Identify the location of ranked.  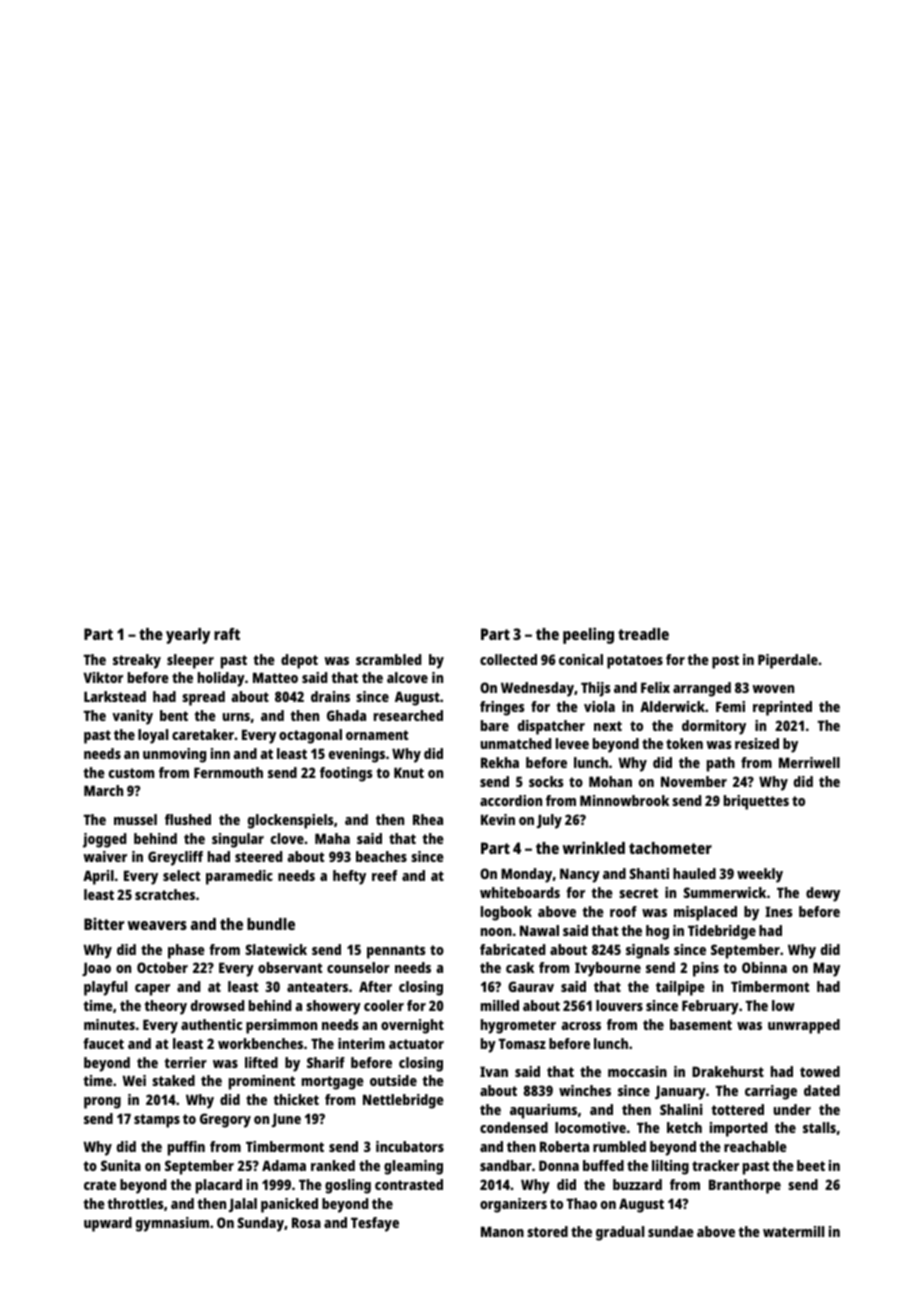
(333, 1165).
